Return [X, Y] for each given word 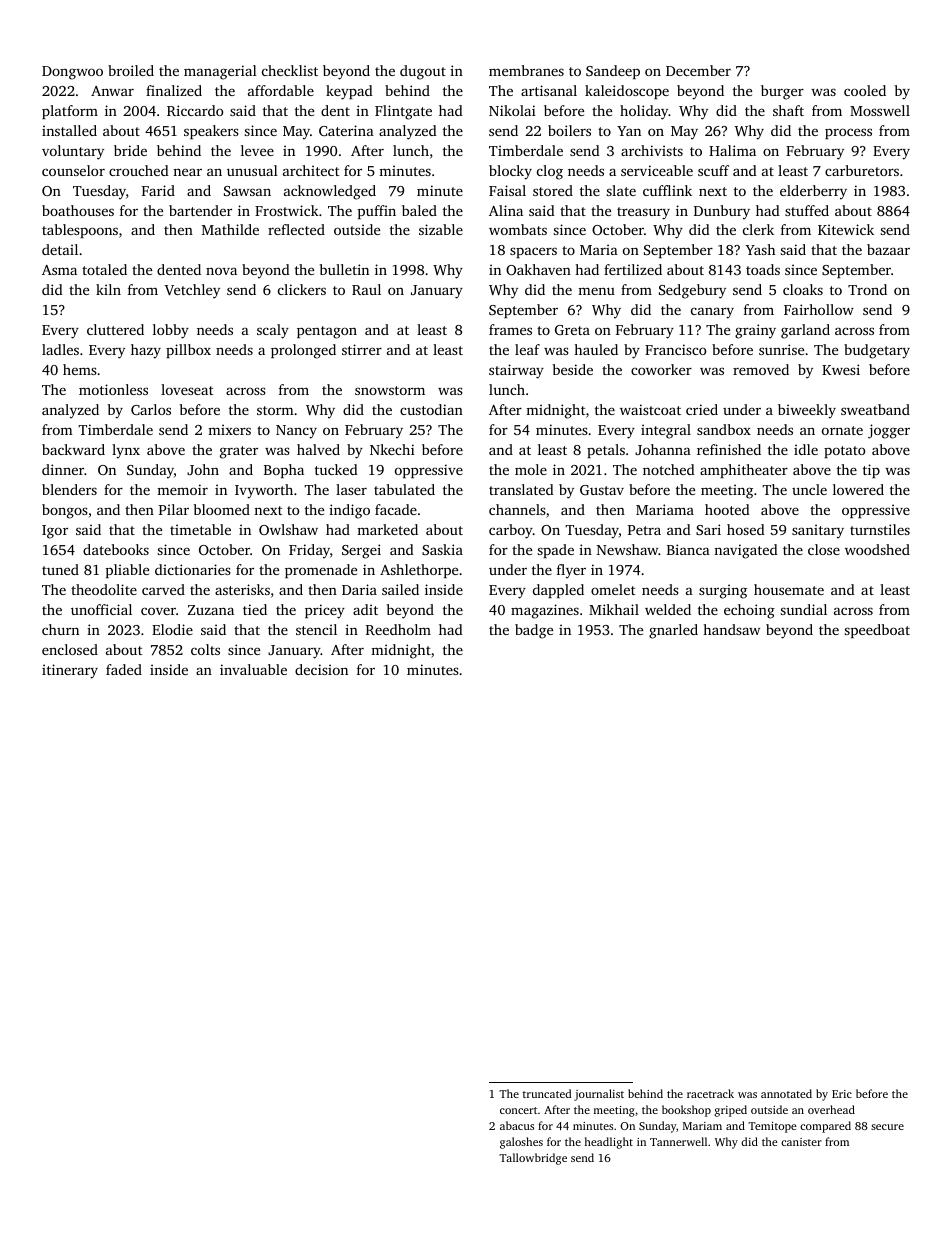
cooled [865, 90]
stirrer [362, 349]
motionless [113, 389]
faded [124, 669]
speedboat [877, 631]
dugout [423, 72]
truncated [547, 1093]
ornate [842, 430]
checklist [290, 70]
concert [518, 1110]
